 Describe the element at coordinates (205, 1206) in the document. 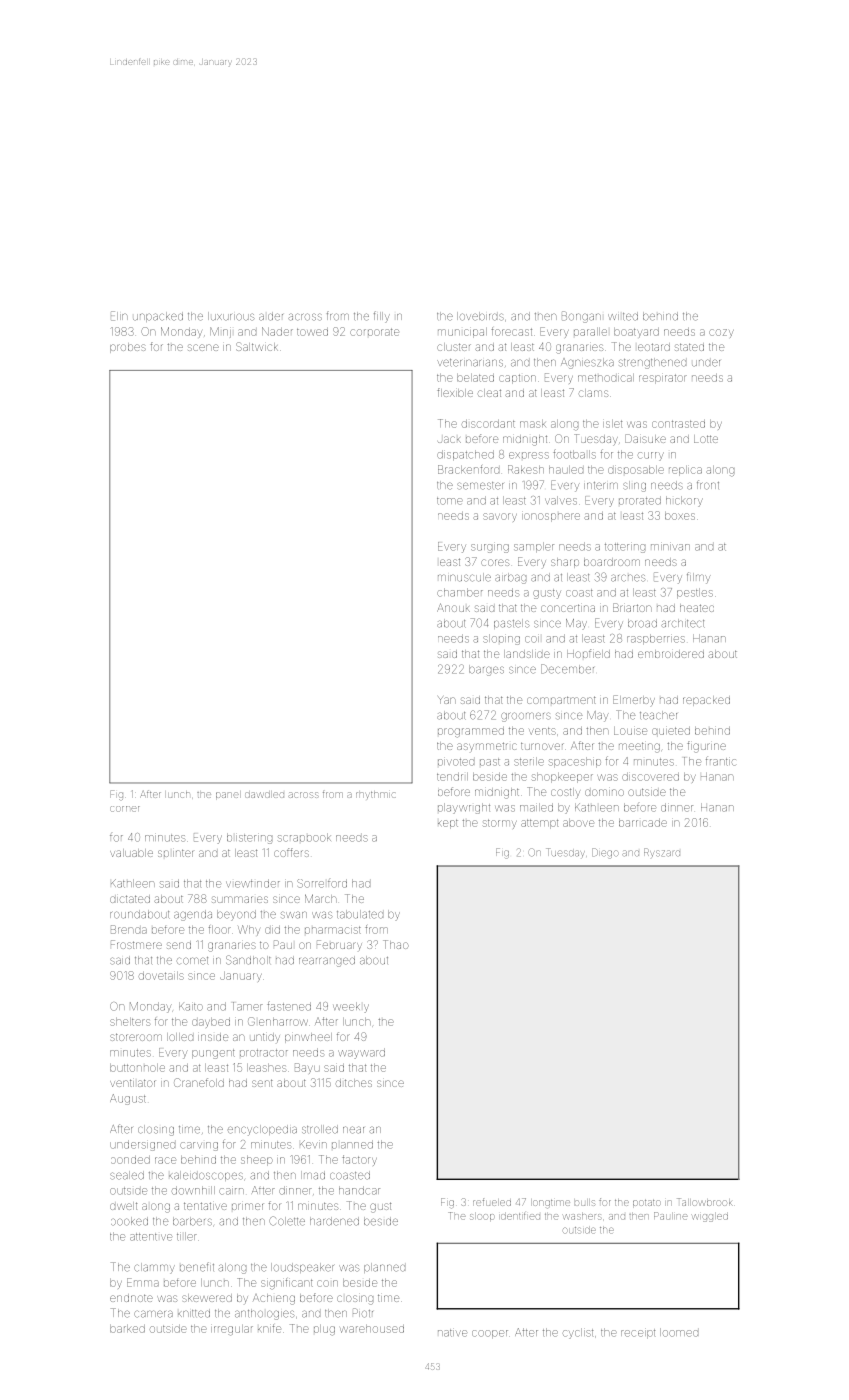

I see `tentative` at that location.
